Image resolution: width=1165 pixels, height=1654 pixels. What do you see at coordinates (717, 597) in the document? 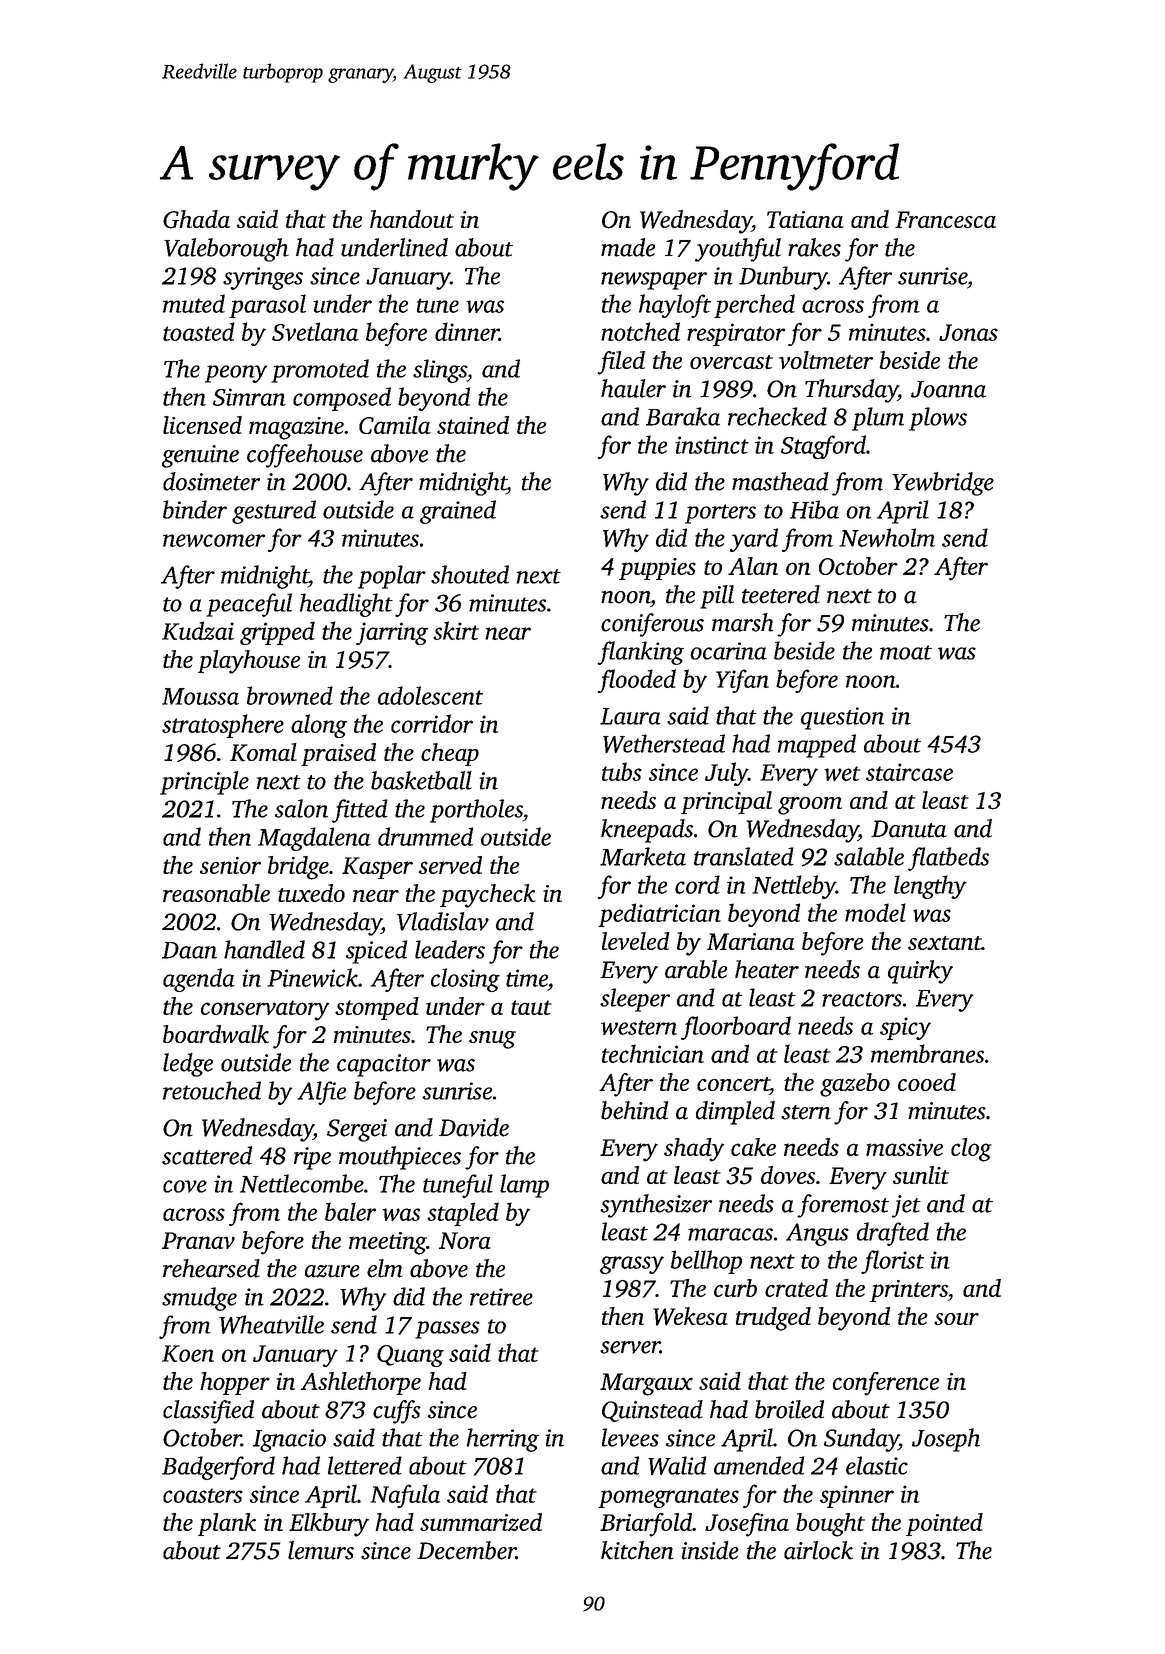
I see `pill` at bounding box center [717, 597].
